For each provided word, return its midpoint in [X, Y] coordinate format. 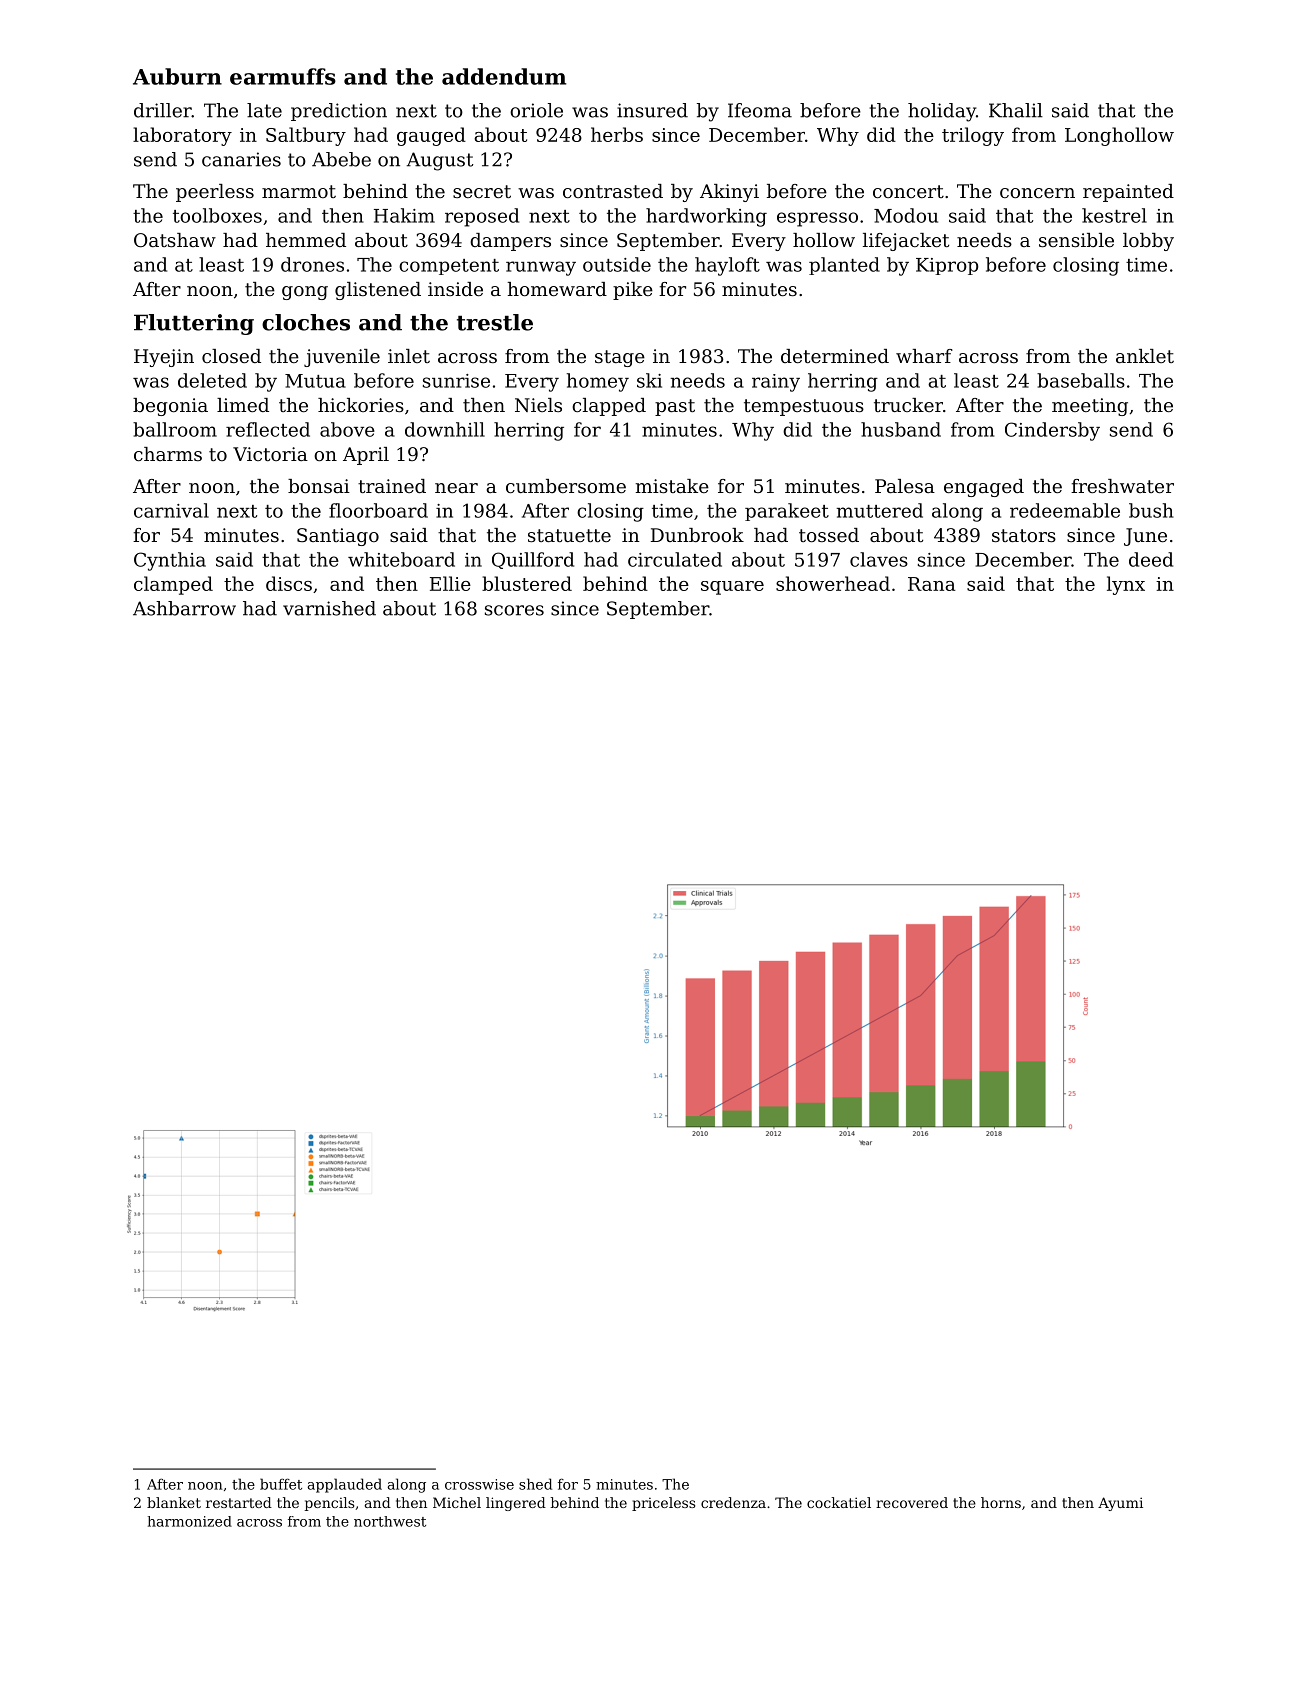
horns [1001, 1502]
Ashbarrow [184, 608]
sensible [1076, 240]
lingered [516, 1504]
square [732, 588]
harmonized [190, 1521]
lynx [1126, 585]
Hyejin [164, 358]
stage [620, 358]
